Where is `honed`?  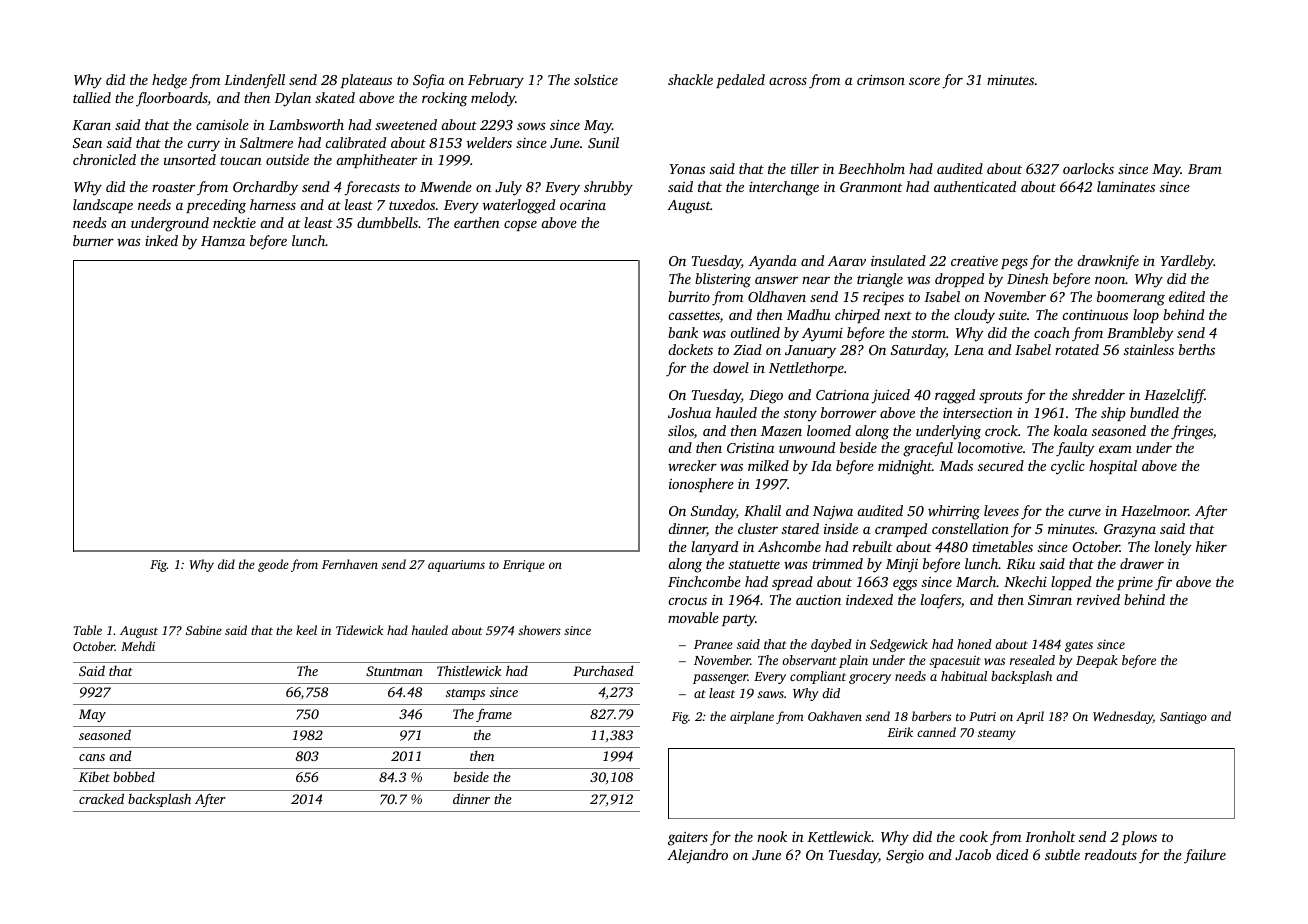
honed is located at coordinates (974, 644).
